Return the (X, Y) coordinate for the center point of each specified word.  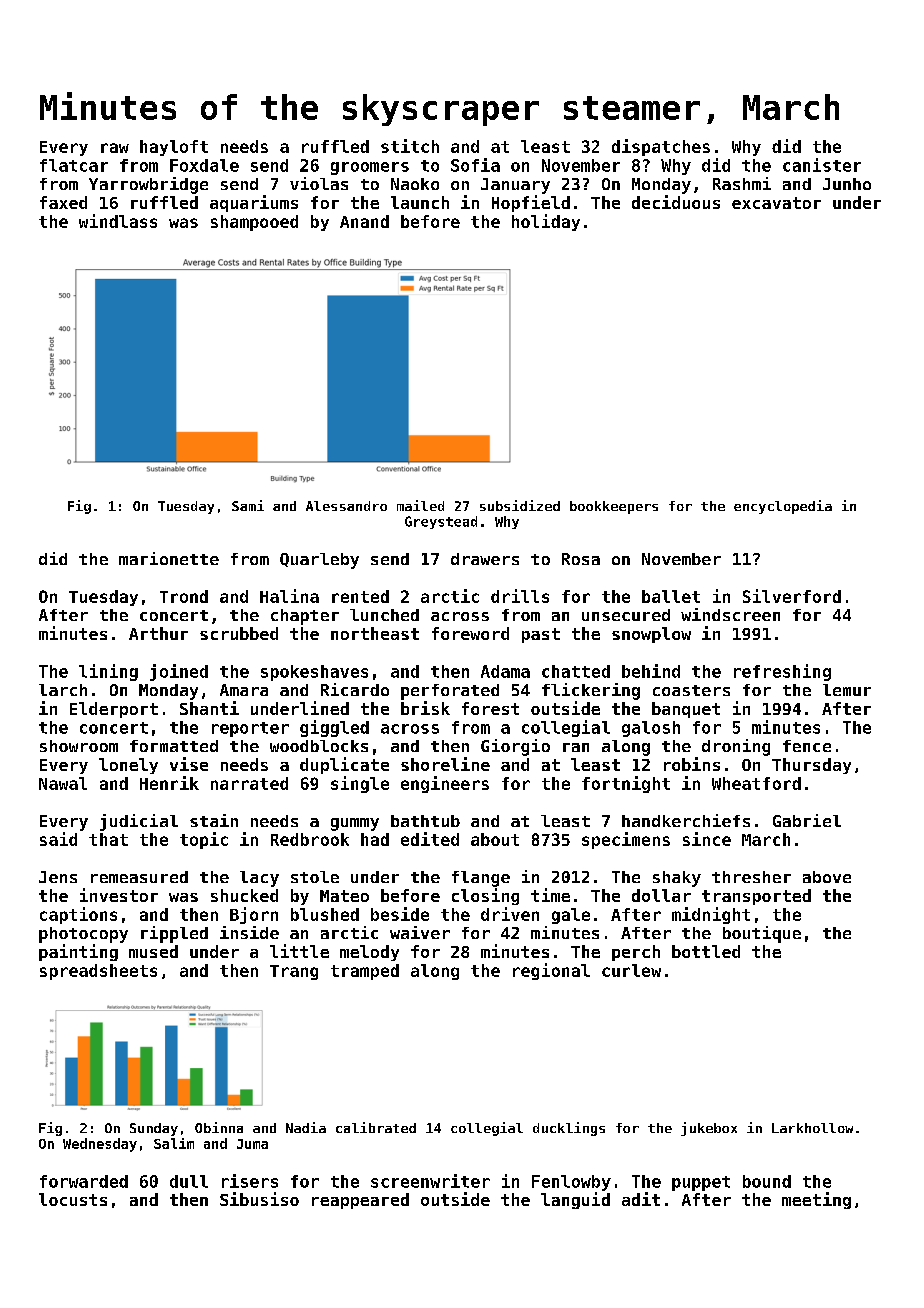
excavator (776, 203)
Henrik (169, 783)
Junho (847, 184)
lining (108, 672)
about (495, 839)
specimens (626, 840)
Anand (364, 221)
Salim (174, 1143)
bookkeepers (614, 507)
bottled (706, 951)
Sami (248, 505)
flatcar (74, 165)
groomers (370, 168)
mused (153, 951)
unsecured (626, 615)
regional (551, 971)
